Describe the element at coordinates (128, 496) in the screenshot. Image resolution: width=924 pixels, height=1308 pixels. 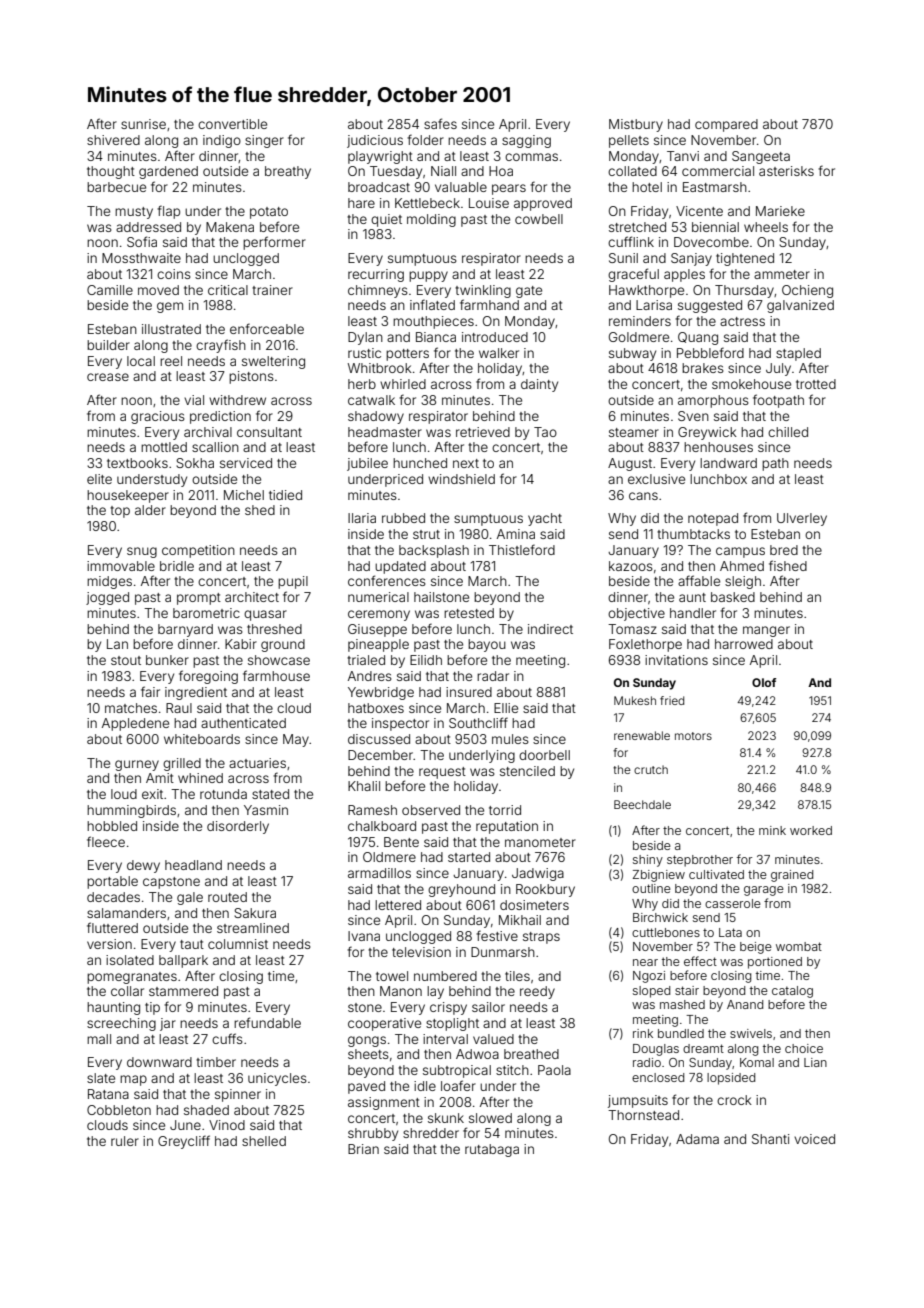
I see `housekeeper` at that location.
